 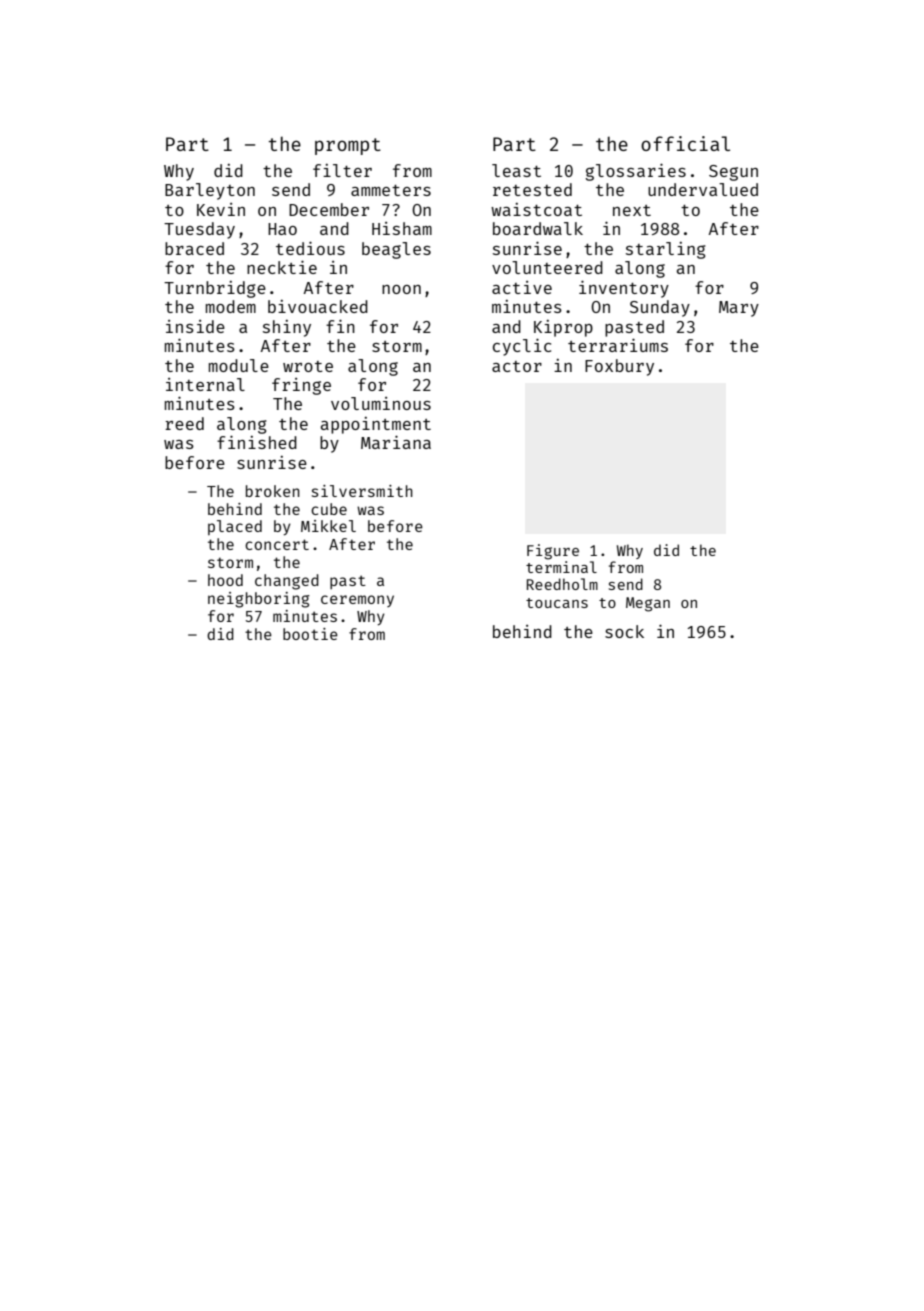 I want to click on prompt, so click(x=348, y=146).
